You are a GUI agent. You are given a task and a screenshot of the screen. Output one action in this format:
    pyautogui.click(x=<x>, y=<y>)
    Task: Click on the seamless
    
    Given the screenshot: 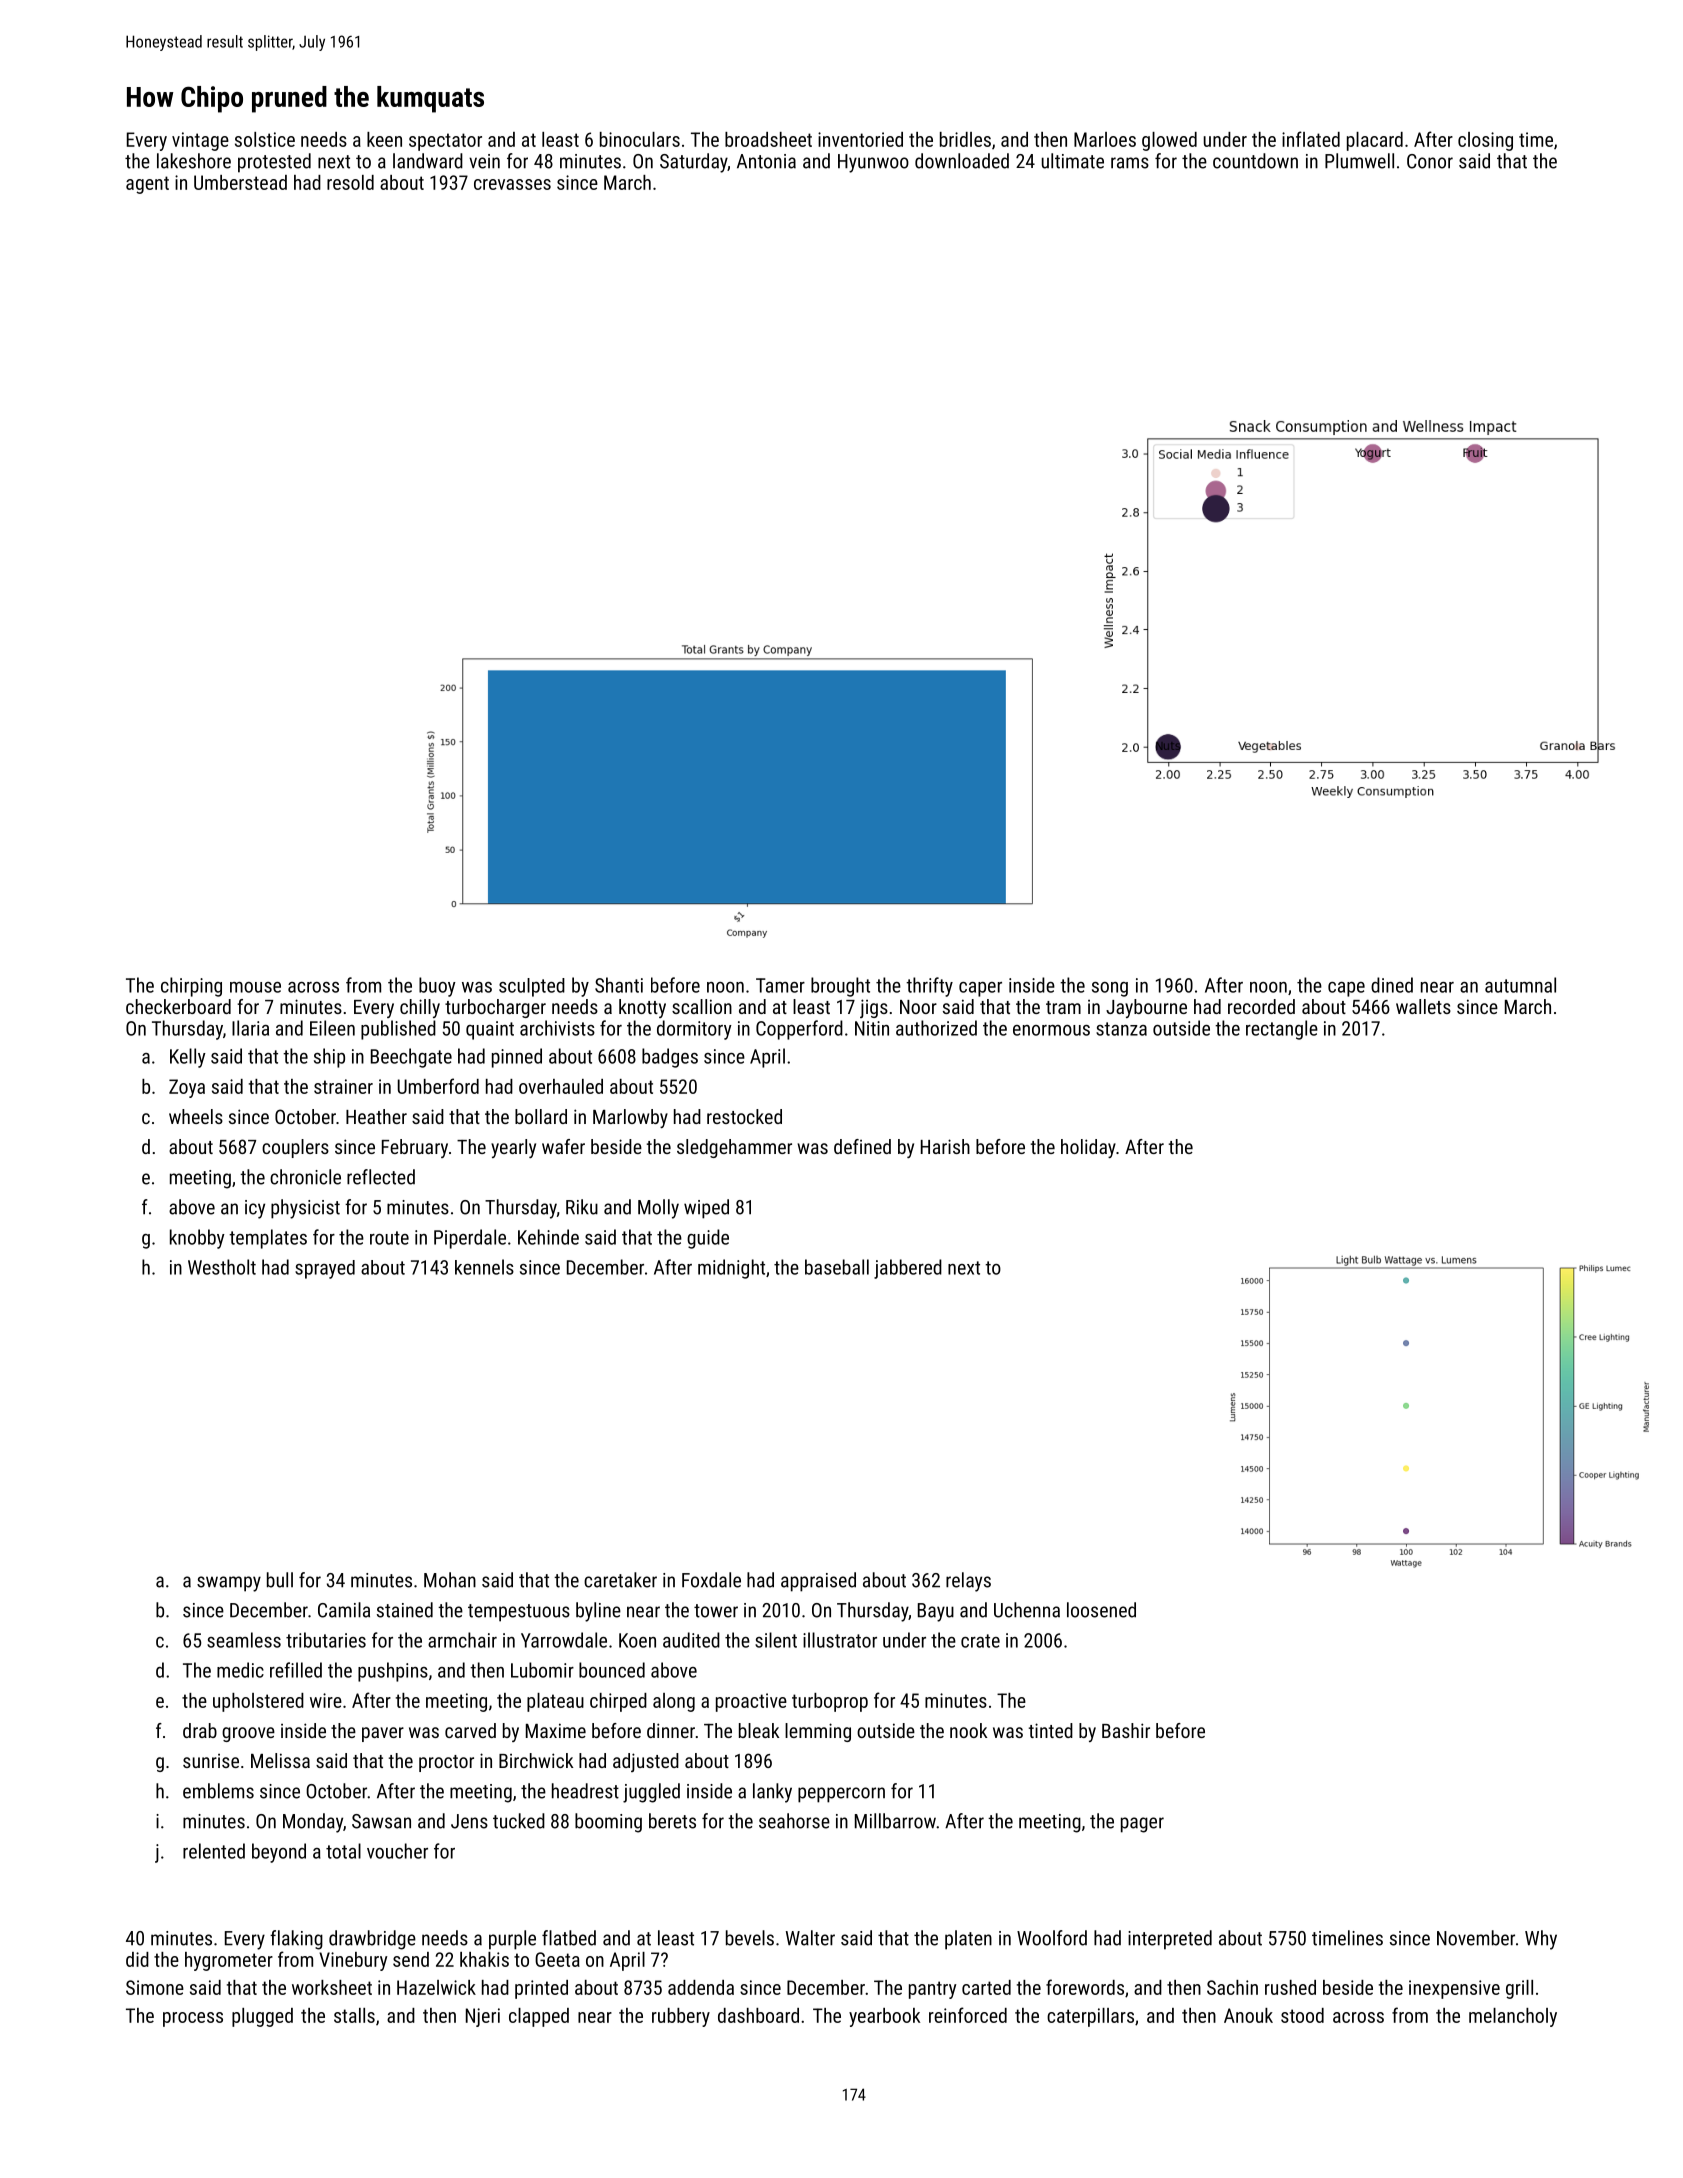 What is the action you would take?
    pyautogui.click(x=244, y=1640)
